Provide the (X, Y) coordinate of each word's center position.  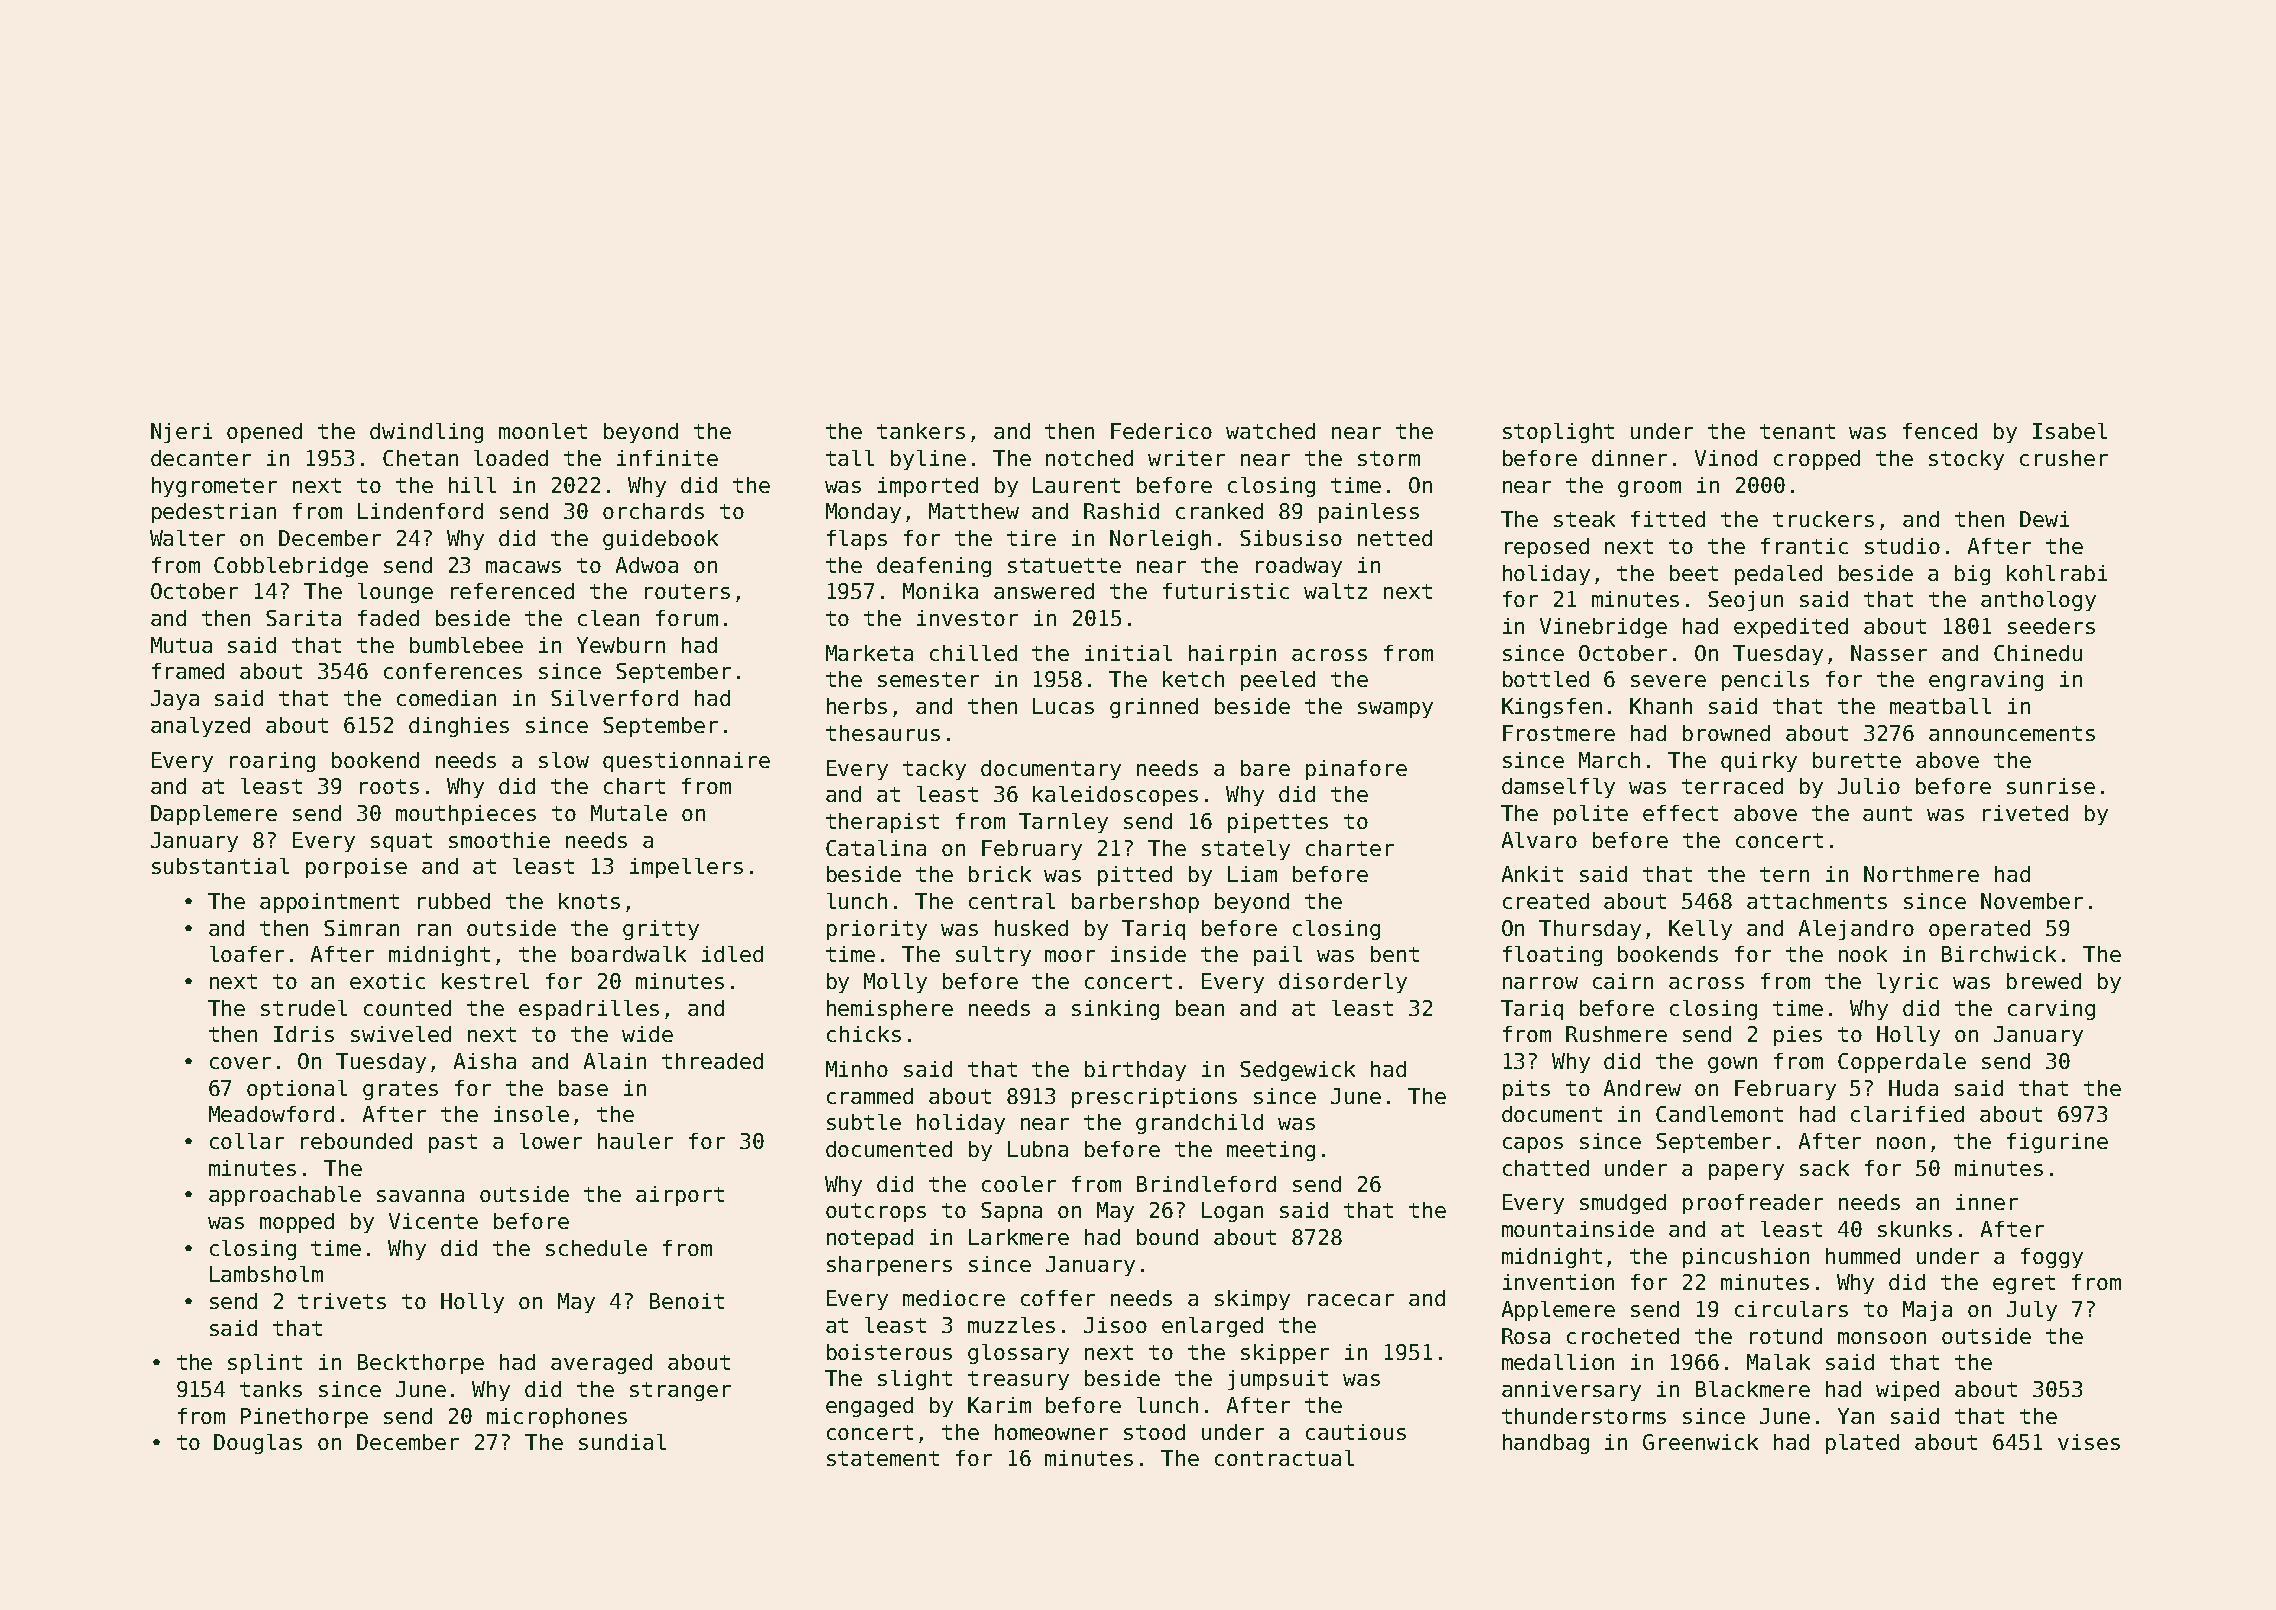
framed (188, 671)
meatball (1940, 706)
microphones (557, 1418)
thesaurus (883, 733)
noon (1901, 1143)
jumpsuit (1278, 1380)
